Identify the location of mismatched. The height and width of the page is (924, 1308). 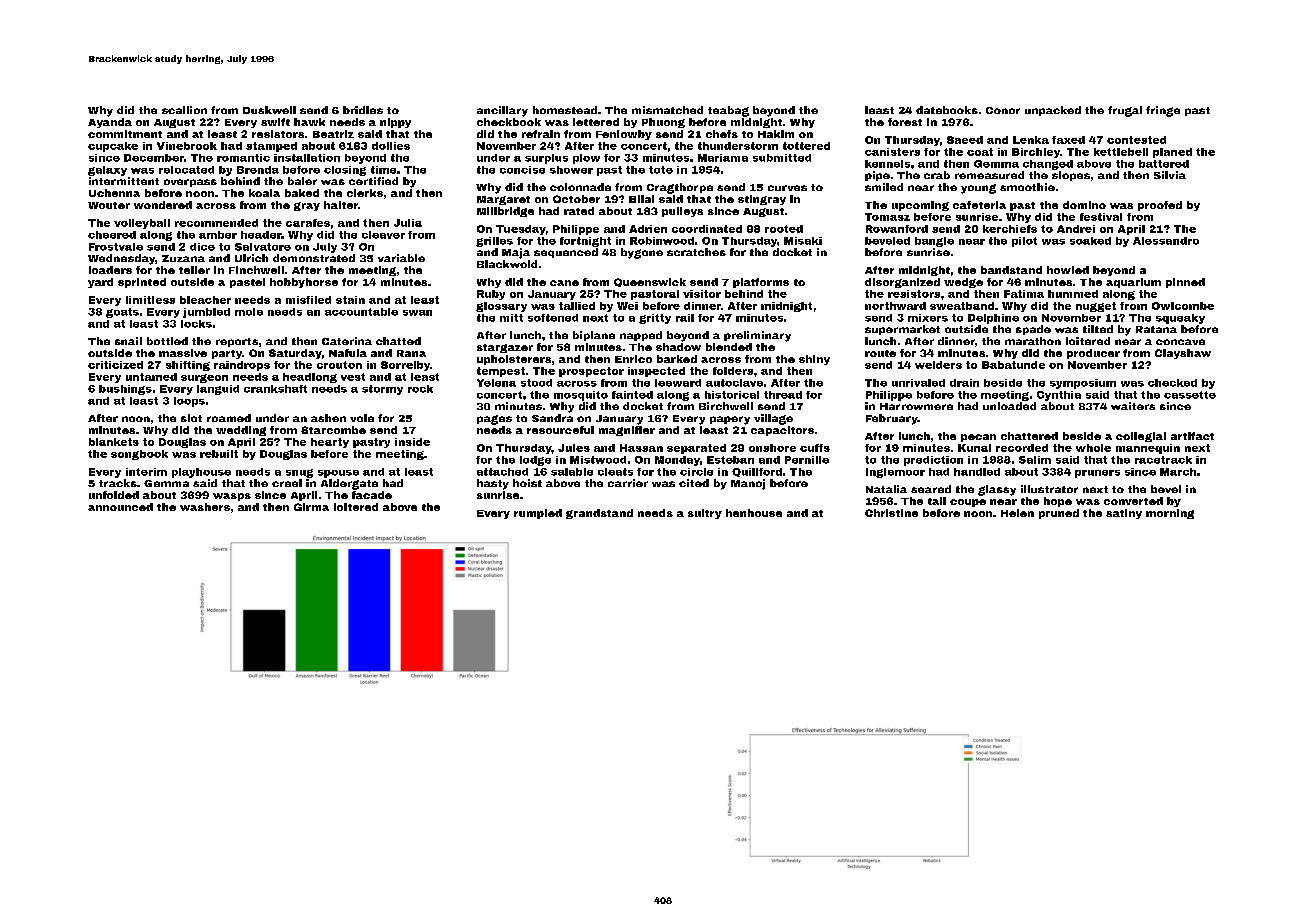
(667, 110).
